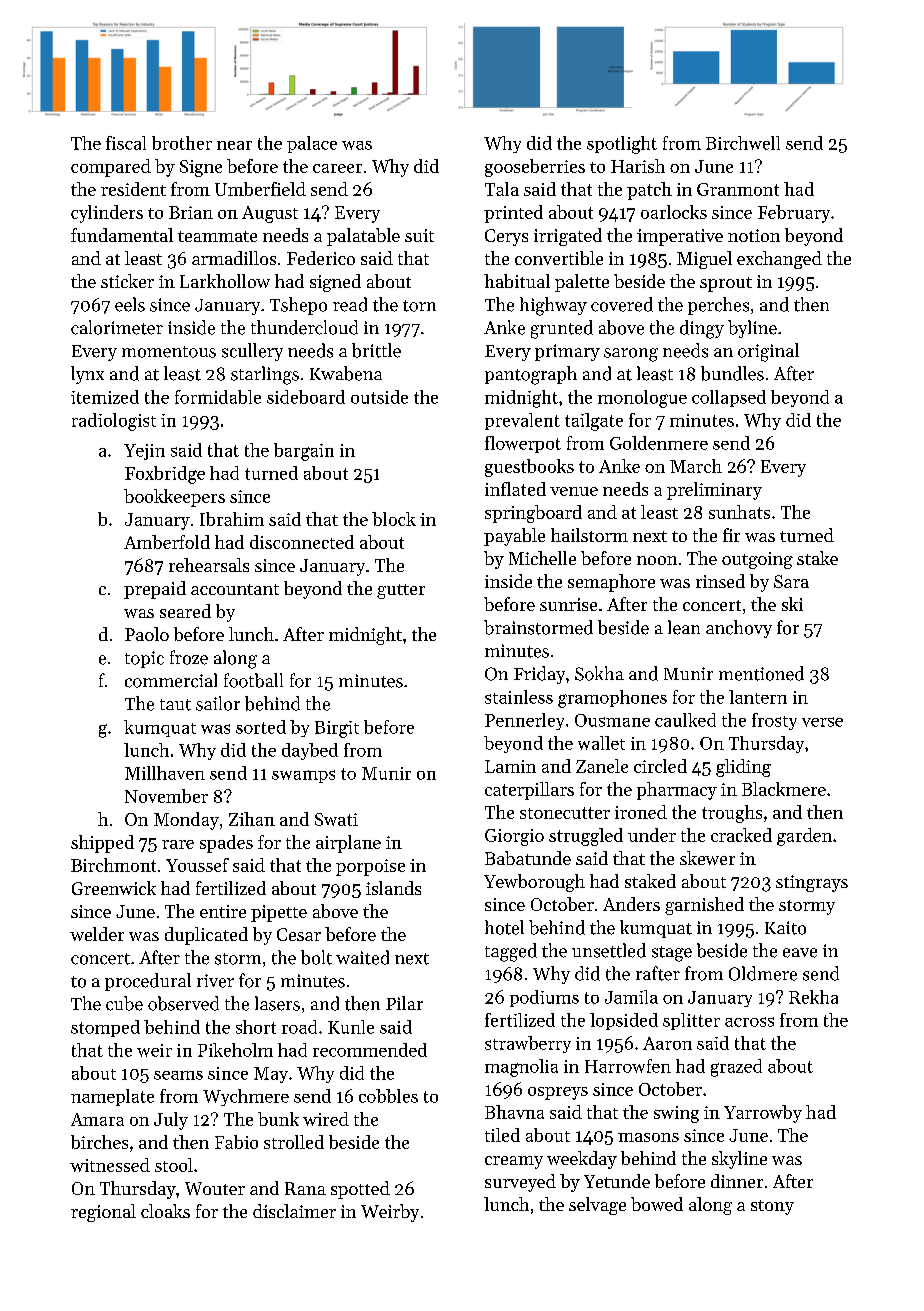  Describe the element at coordinates (813, 997) in the document. I see `Rekha` at that location.
